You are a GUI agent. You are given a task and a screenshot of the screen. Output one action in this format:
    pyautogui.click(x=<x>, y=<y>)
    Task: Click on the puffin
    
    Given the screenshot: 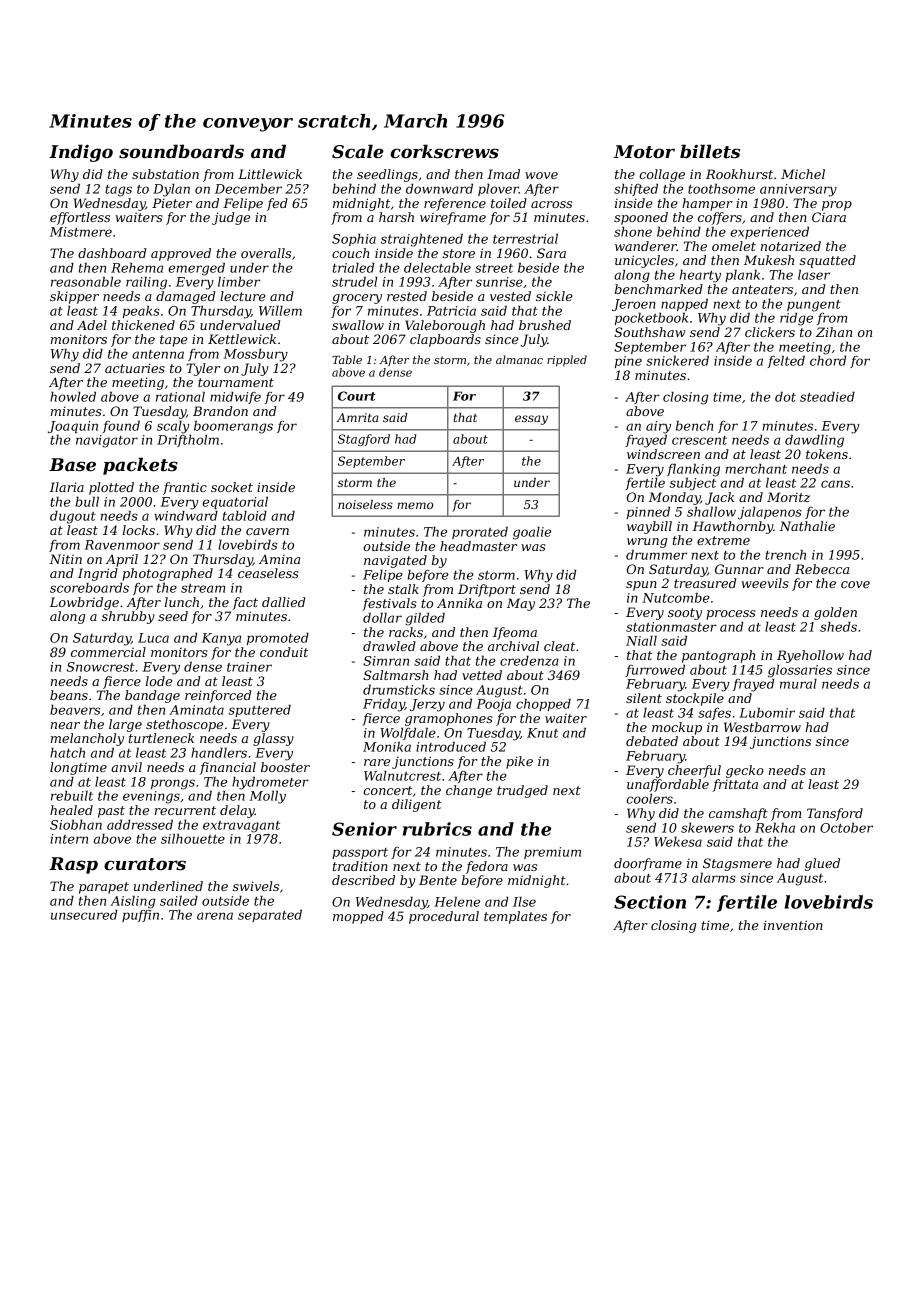 What is the action you would take?
    pyautogui.click(x=140, y=916)
